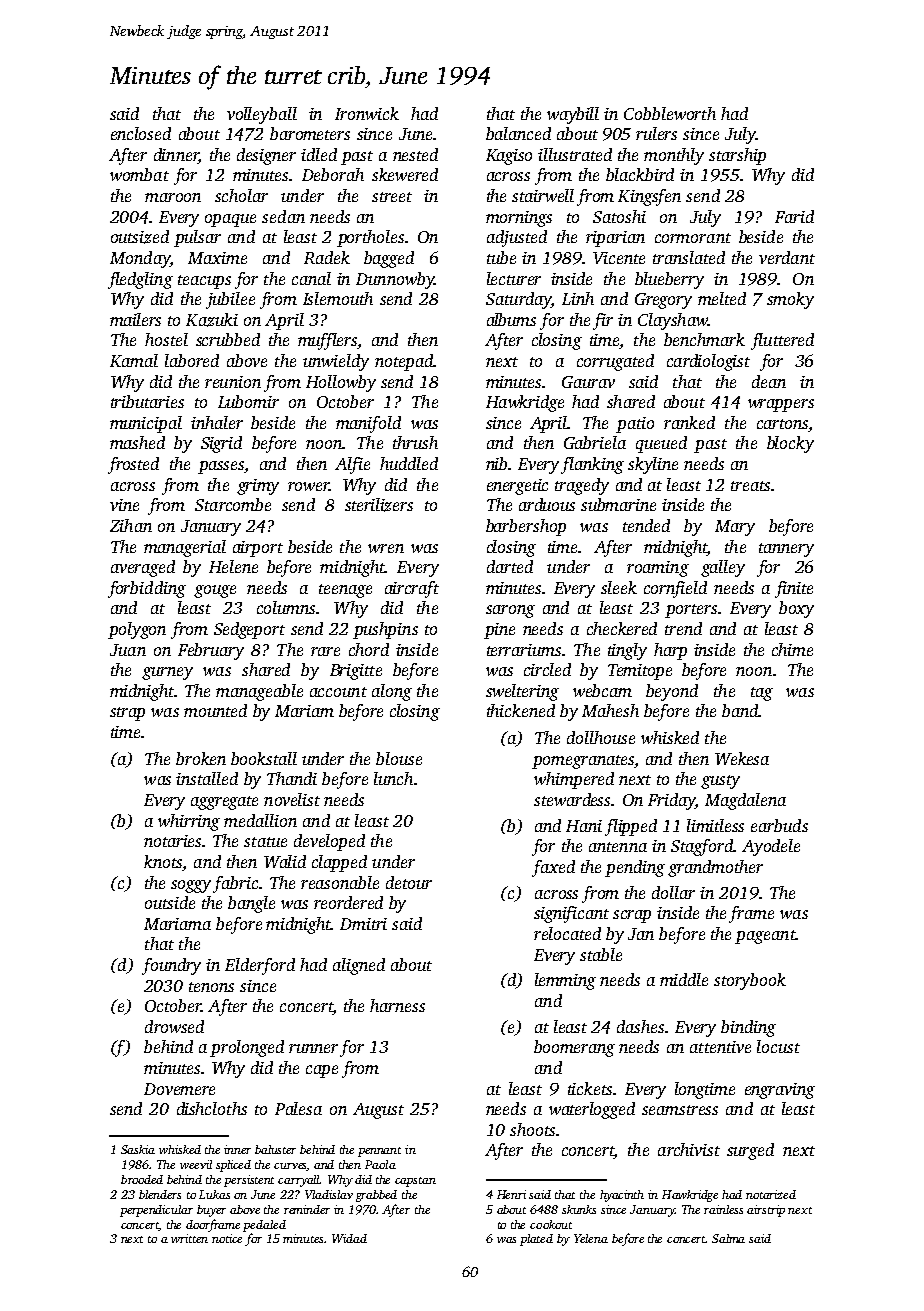  I want to click on vine, so click(124, 505).
